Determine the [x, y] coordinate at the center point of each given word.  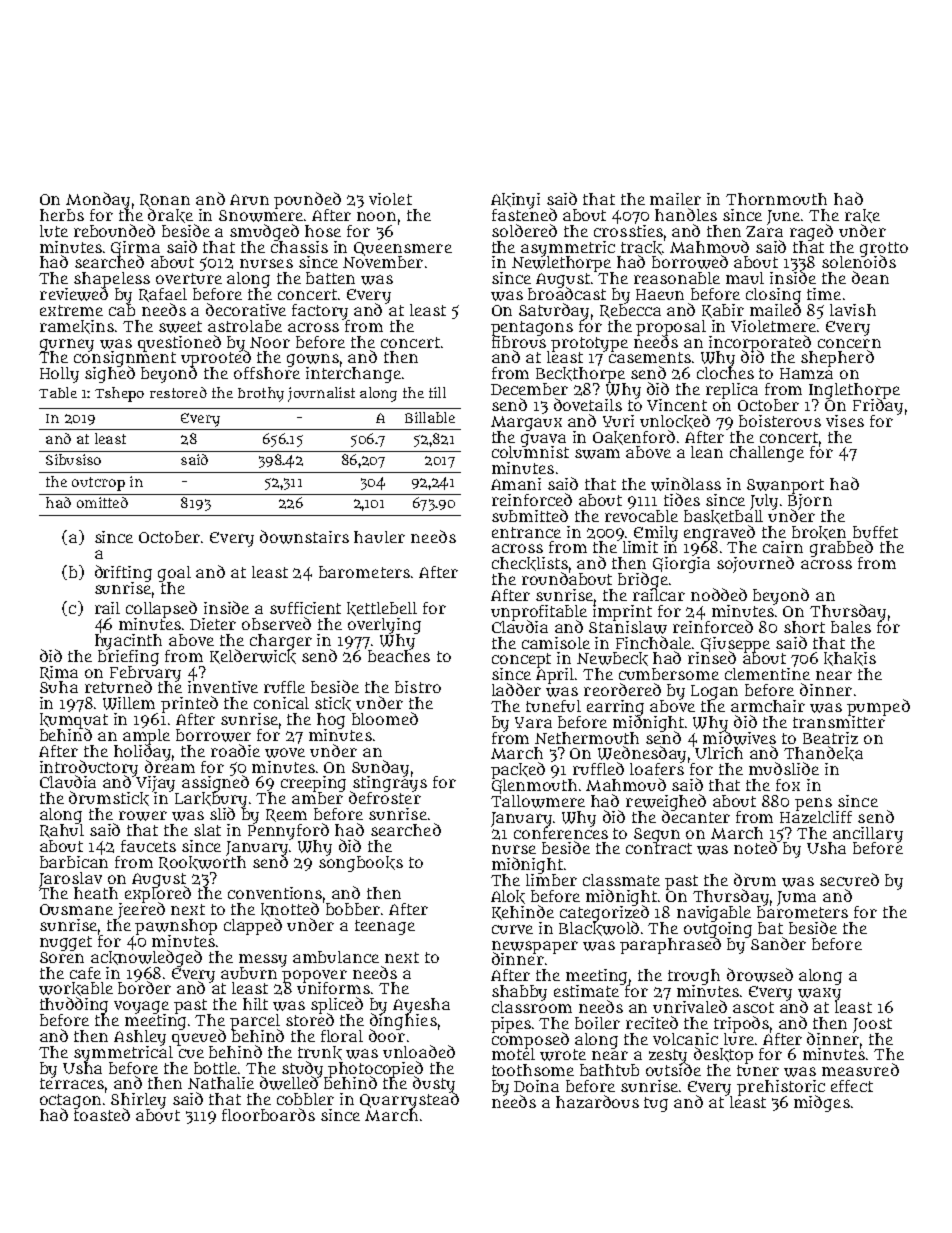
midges [822, 1103]
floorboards [268, 1114]
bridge [643, 580]
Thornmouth [776, 199]
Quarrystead [409, 1101]
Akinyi [515, 201]
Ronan [165, 200]
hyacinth [128, 641]
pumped [878, 707]
